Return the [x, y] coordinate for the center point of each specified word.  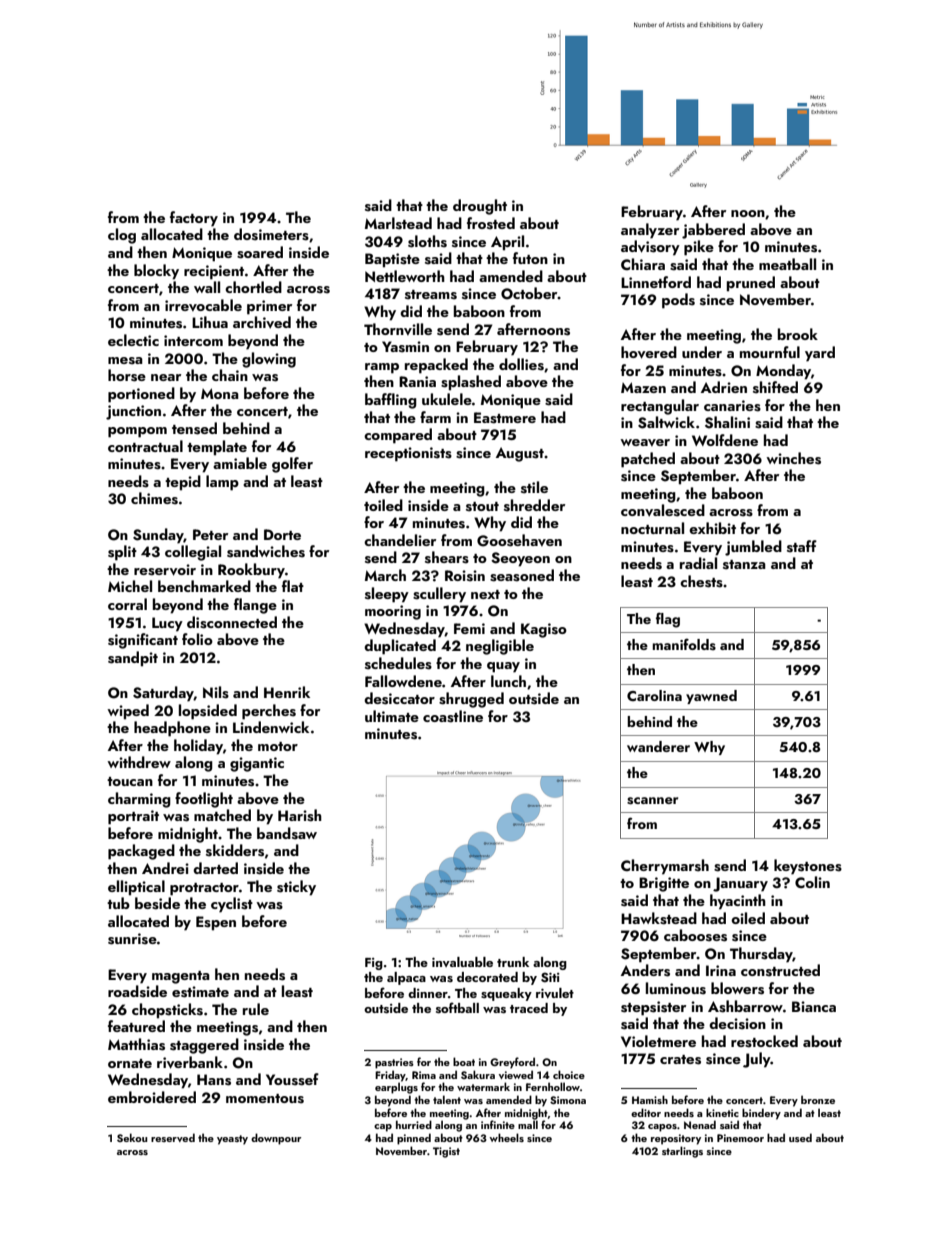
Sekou [132, 1137]
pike [699, 248]
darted [215, 868]
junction [133, 412]
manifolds [684, 644]
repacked [436, 366]
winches [793, 458]
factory [194, 219]
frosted [491, 223]
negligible [500, 647]
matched [222, 815]
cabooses [695, 935]
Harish [300, 815]
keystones [808, 867]
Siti [550, 977]
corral [127, 604]
